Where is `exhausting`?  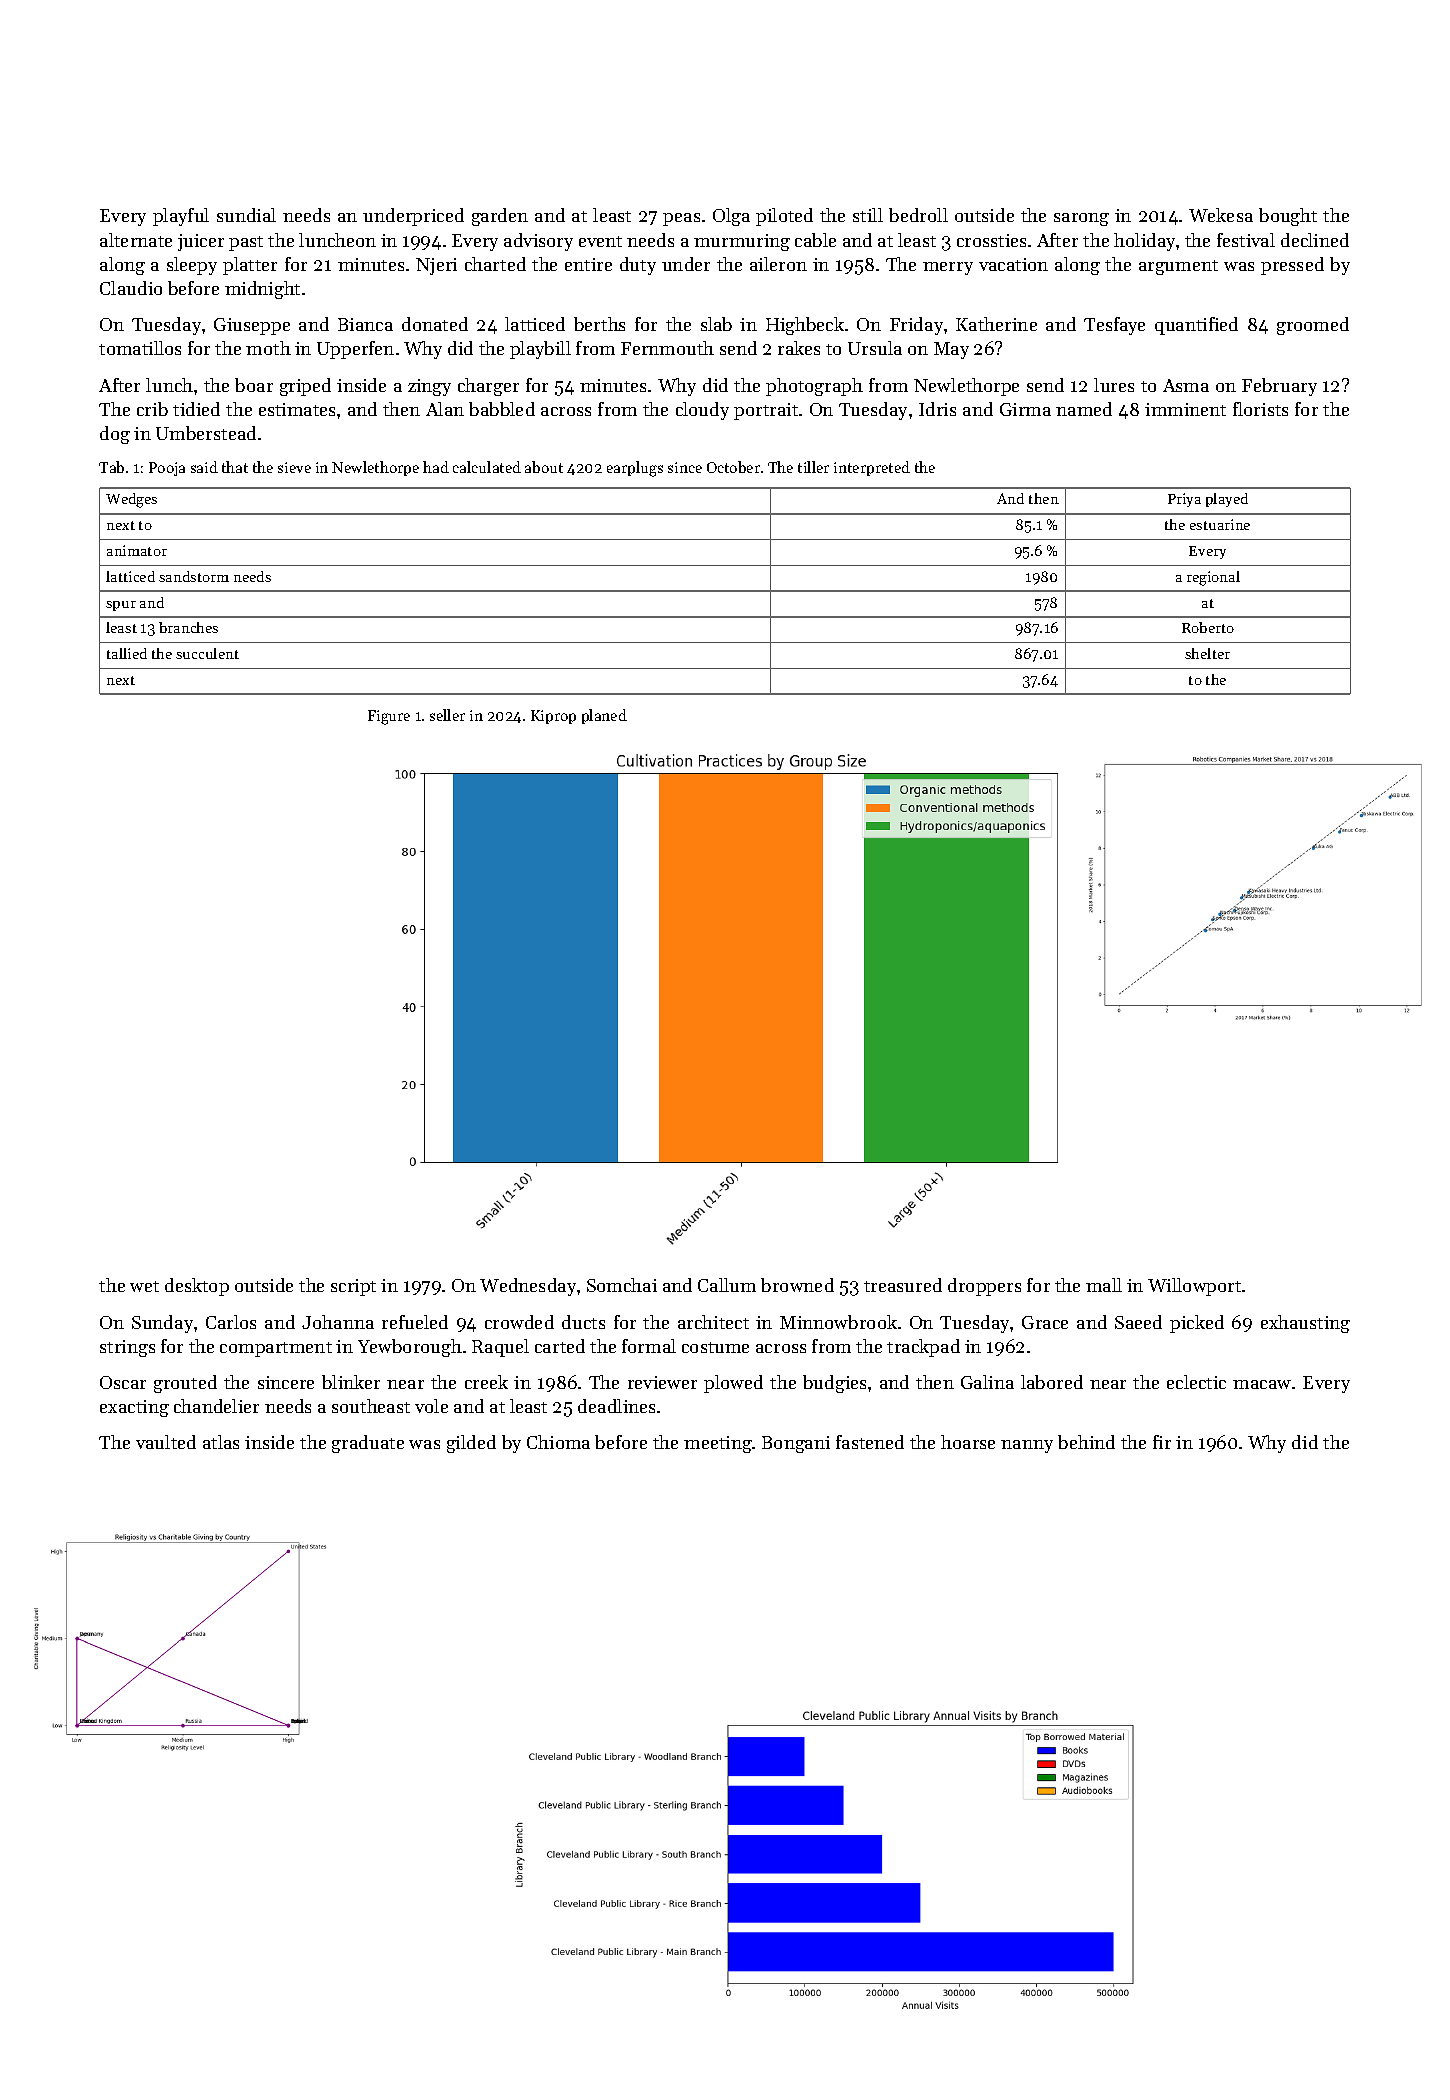
exhausting is located at coordinates (1305, 1324).
